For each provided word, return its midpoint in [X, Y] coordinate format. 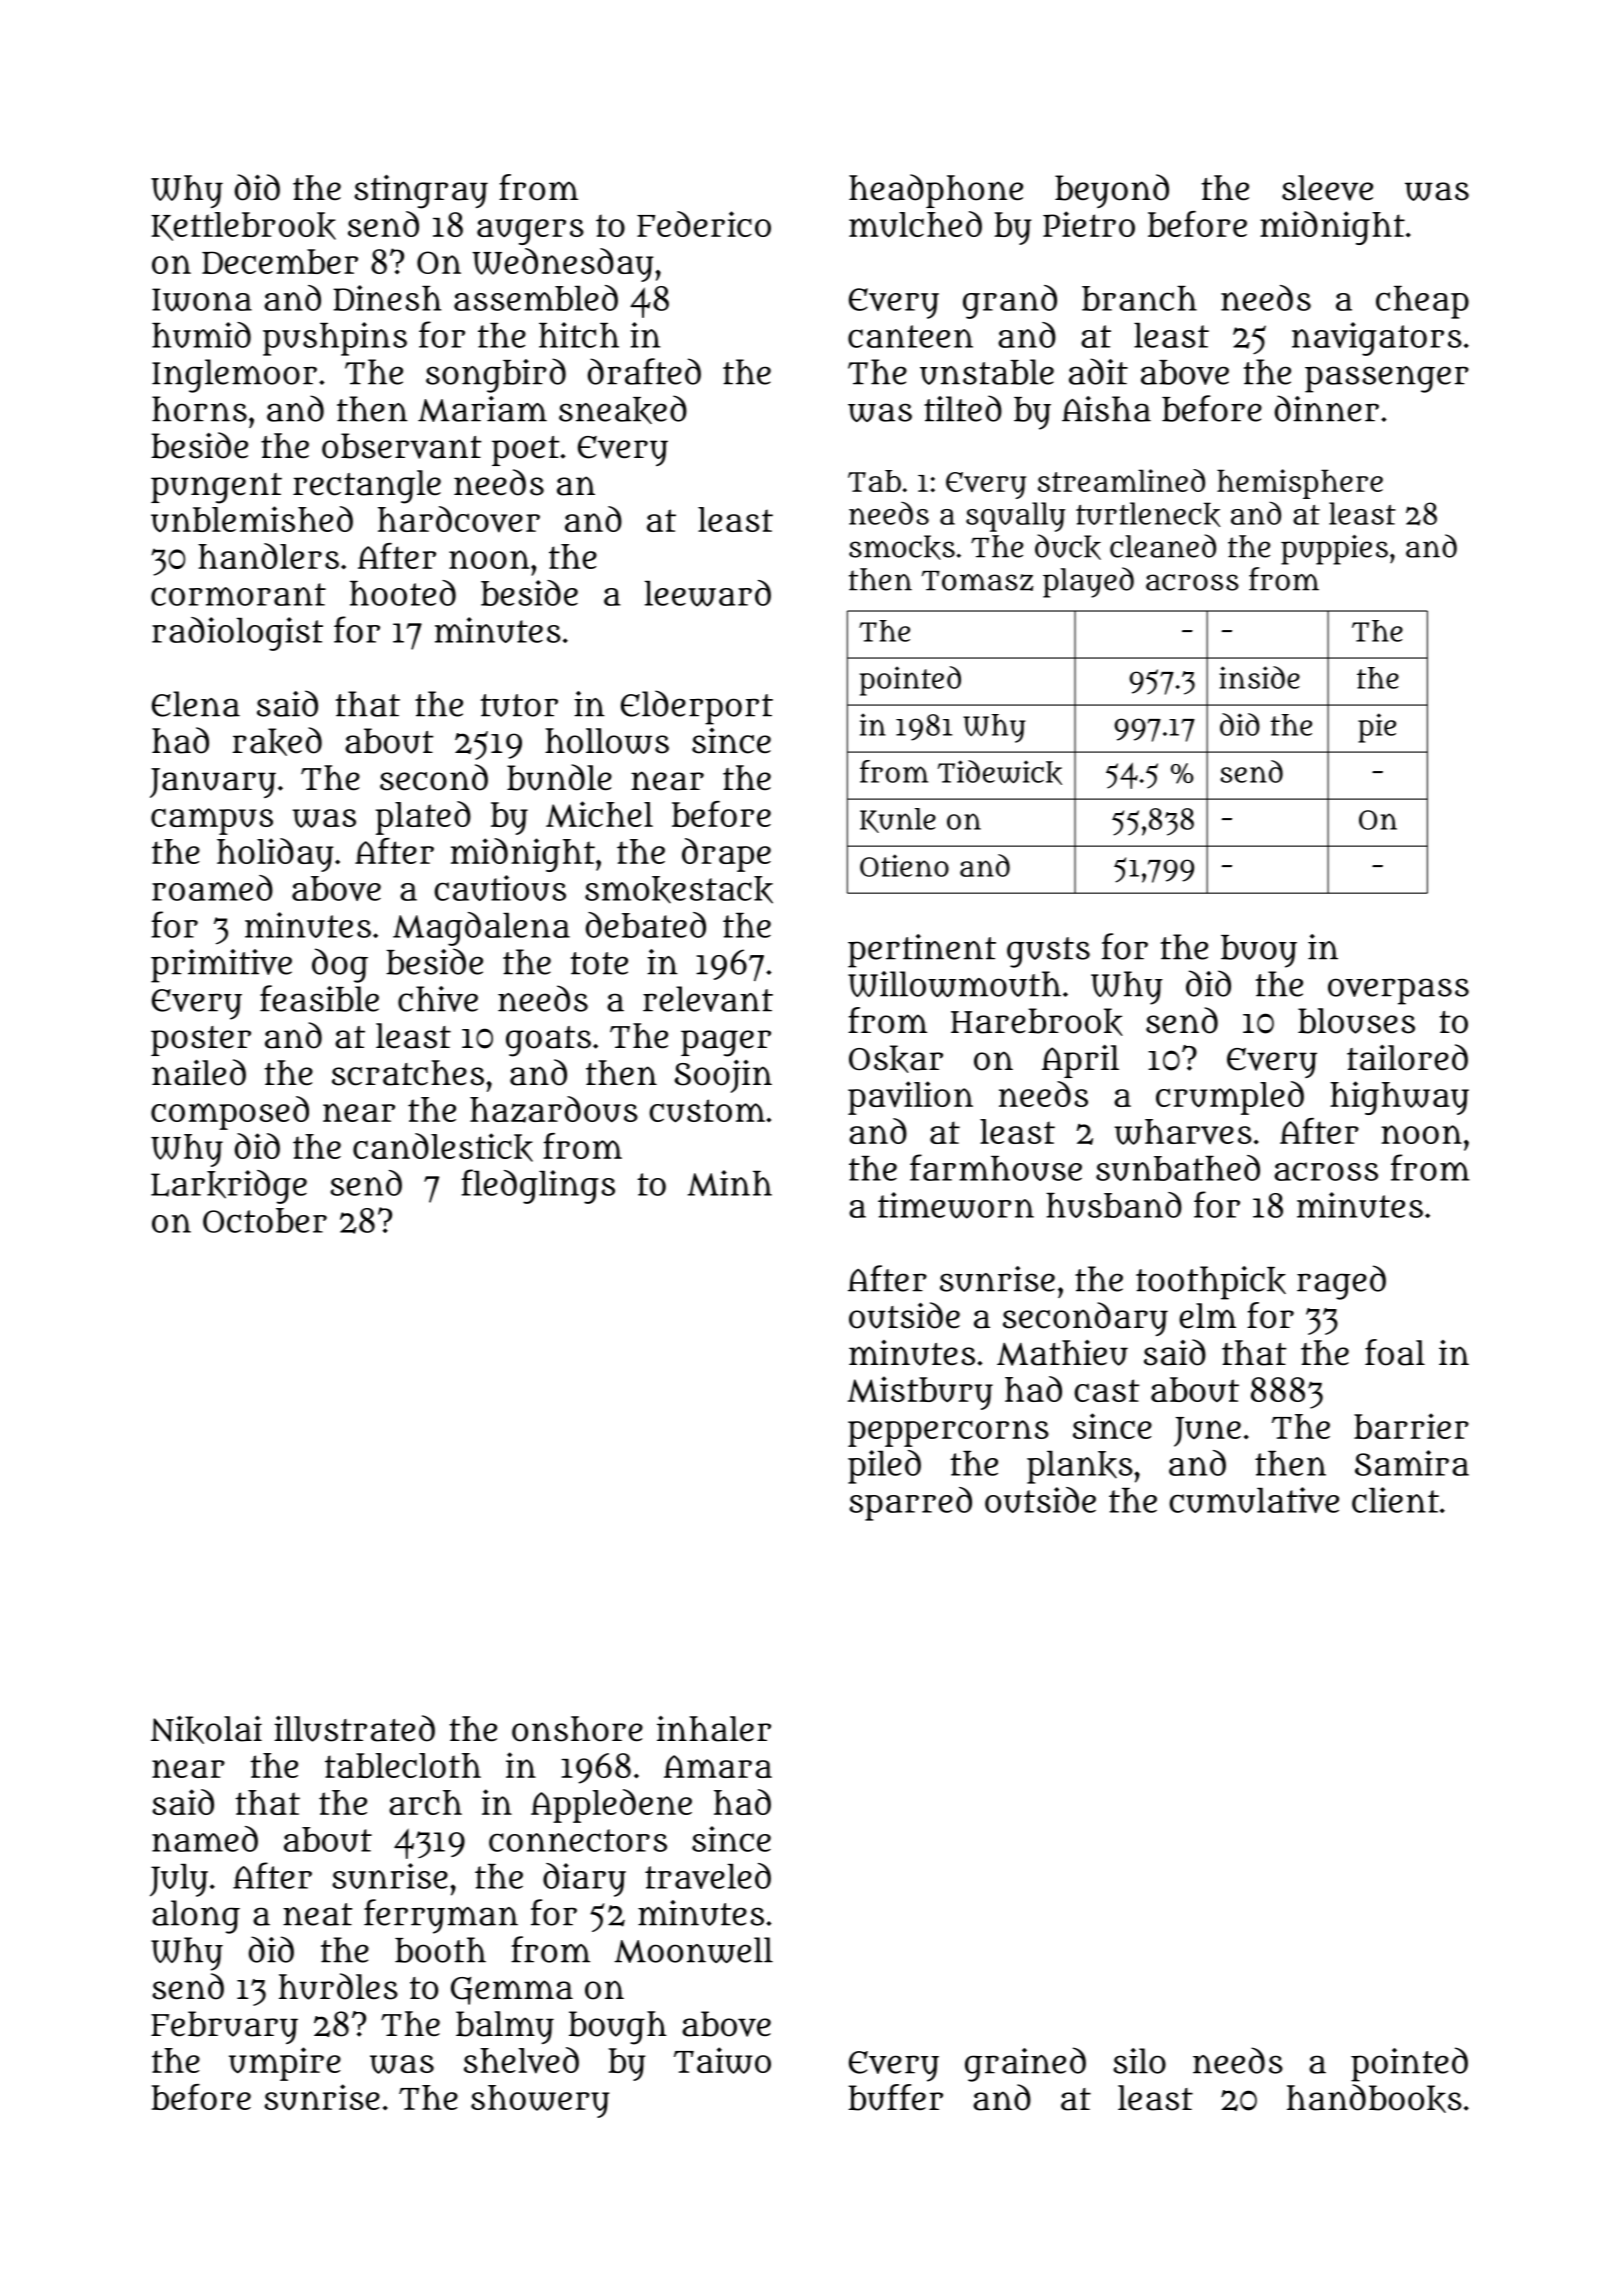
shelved [521, 2060]
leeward [708, 593]
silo [1139, 2061]
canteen [910, 336]
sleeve [1327, 188]
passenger [1387, 379]
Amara [718, 1766]
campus [212, 821]
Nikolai [206, 1729]
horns [199, 409]
